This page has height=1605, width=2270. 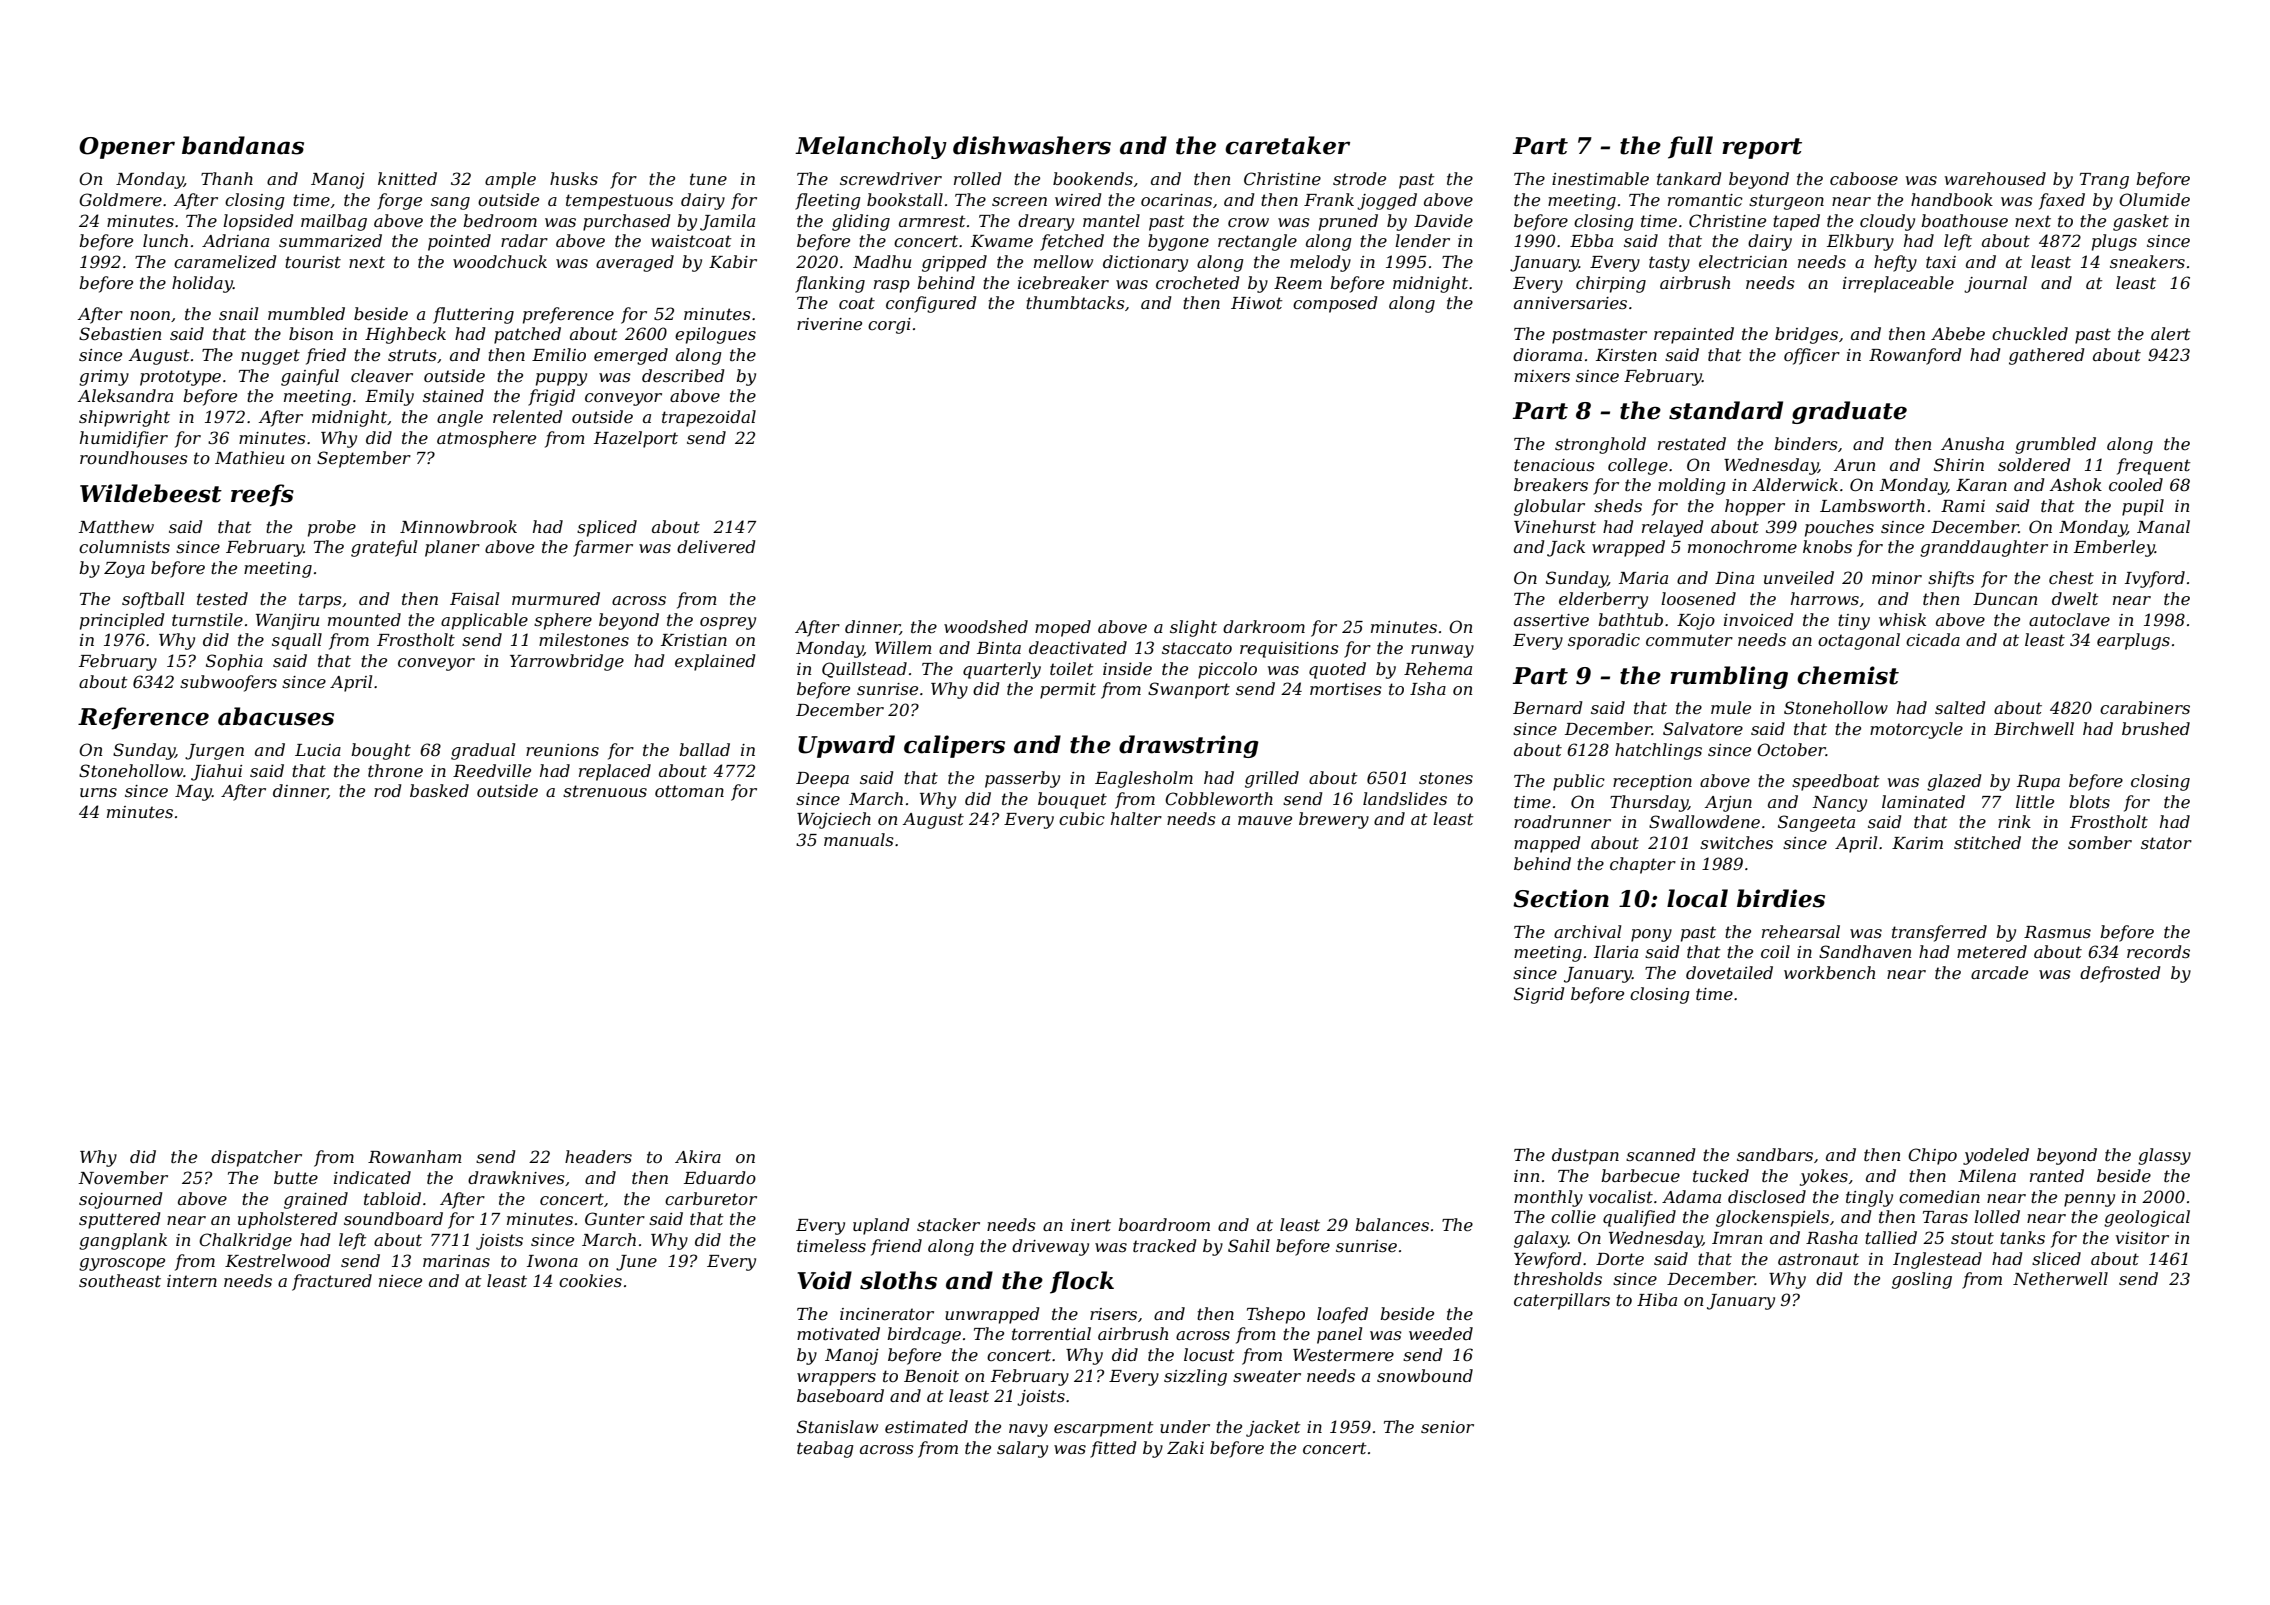 What do you see at coordinates (698, 1156) in the page?
I see `Akira` at bounding box center [698, 1156].
